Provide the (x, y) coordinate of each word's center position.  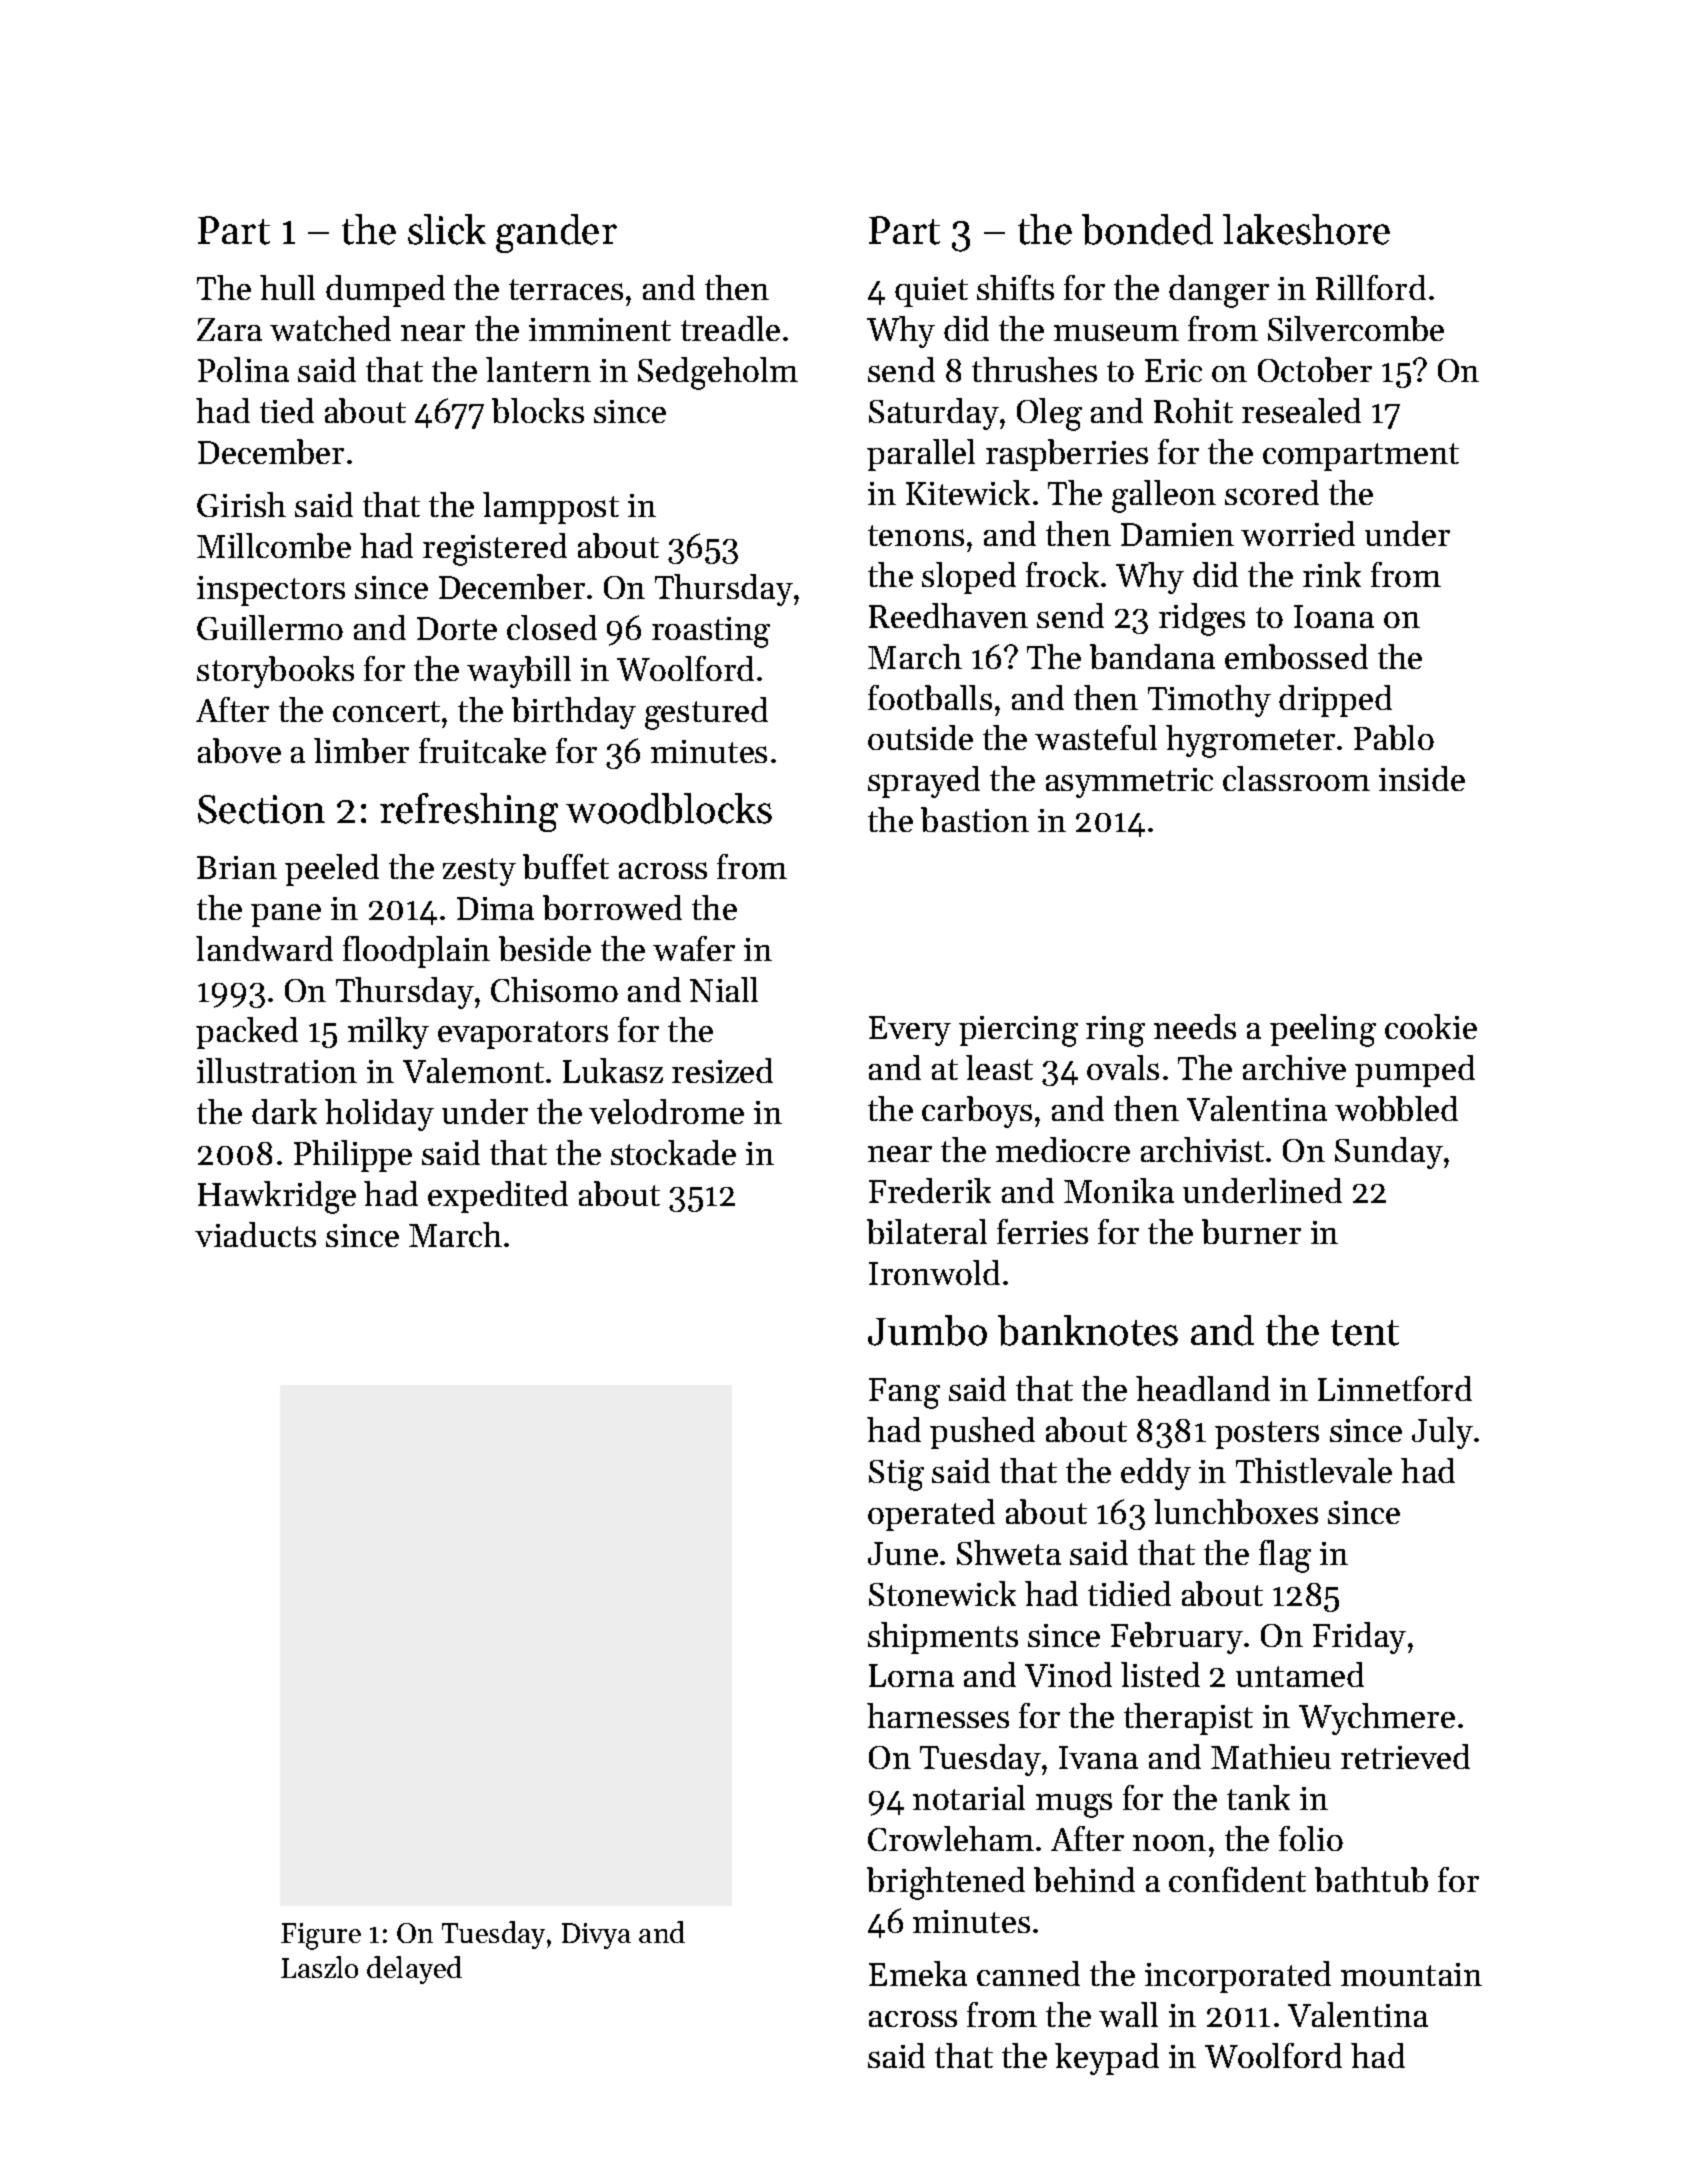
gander (556, 233)
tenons (916, 535)
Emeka (918, 1973)
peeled (332, 870)
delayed (414, 1970)
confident (1237, 1879)
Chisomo (554, 989)
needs (1195, 1026)
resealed (1301, 410)
